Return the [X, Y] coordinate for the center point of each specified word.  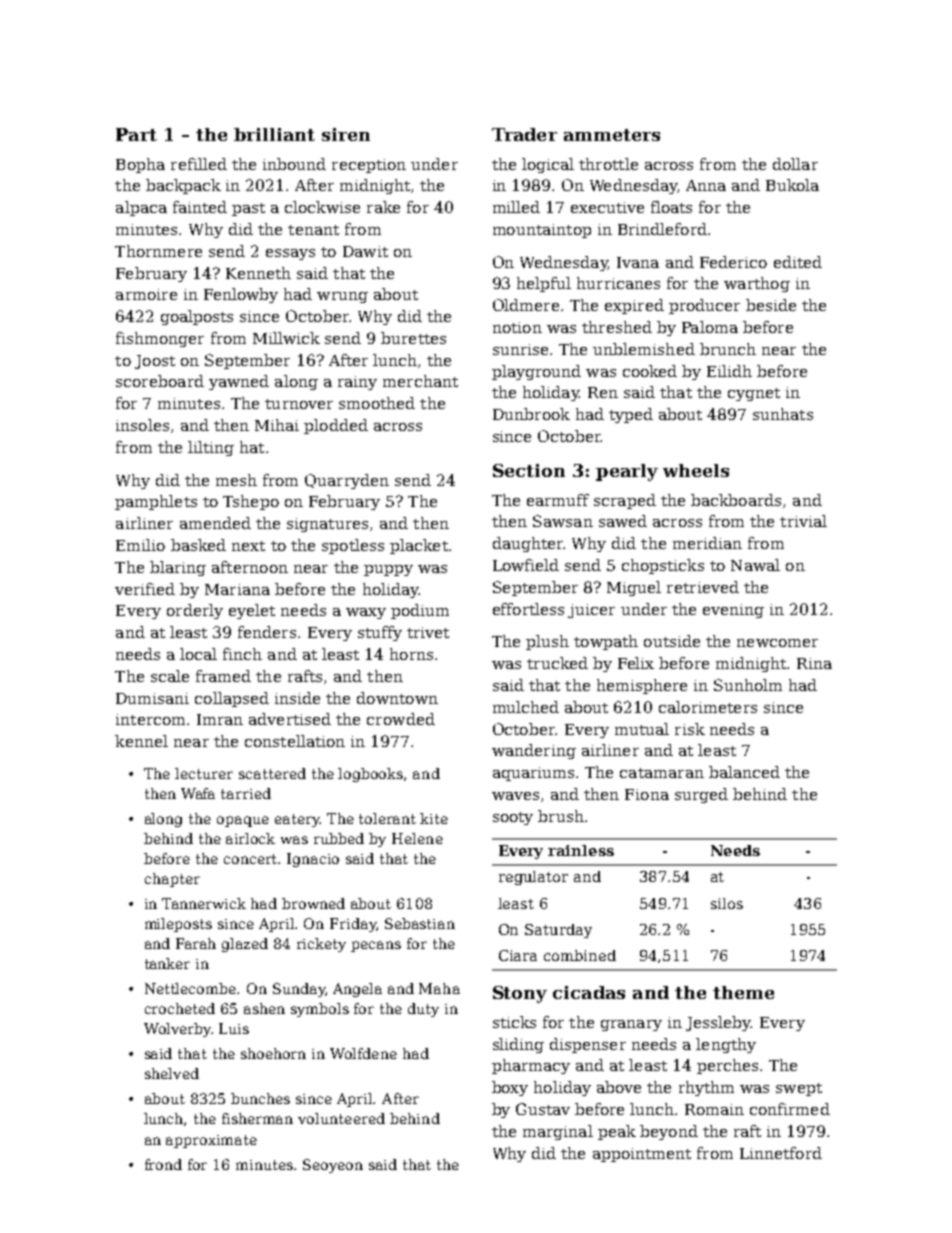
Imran [220, 719]
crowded [401, 719]
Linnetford [781, 1153]
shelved [172, 1073]
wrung [342, 297]
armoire [146, 294]
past [248, 209]
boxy [510, 1088]
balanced [744, 772]
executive [607, 207]
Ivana [638, 262]
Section [529, 470]
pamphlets [156, 502]
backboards [736, 500]
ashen [264, 1008]
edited [798, 262]
